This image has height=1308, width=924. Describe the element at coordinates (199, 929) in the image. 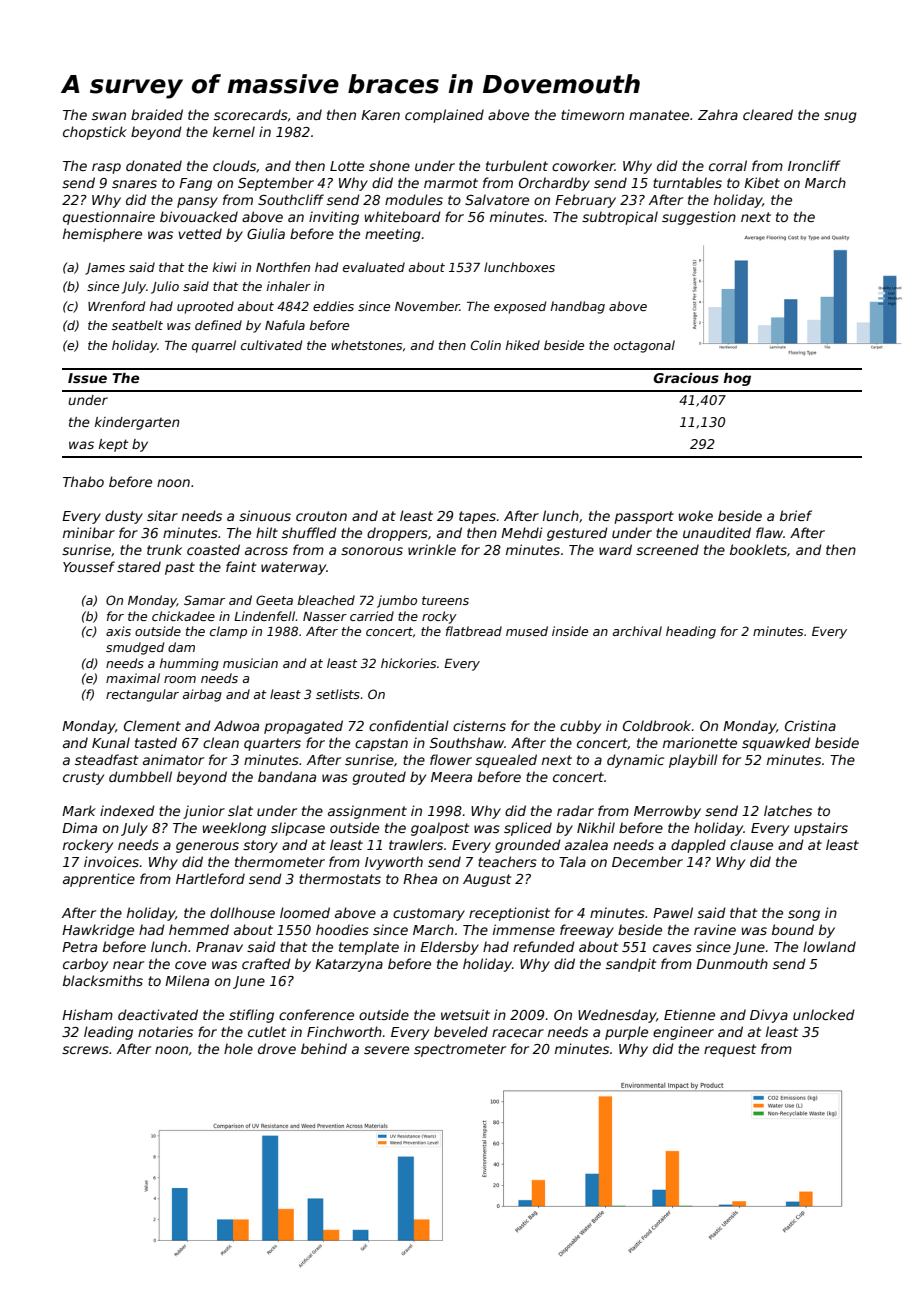

I see `hemmed` at that location.
